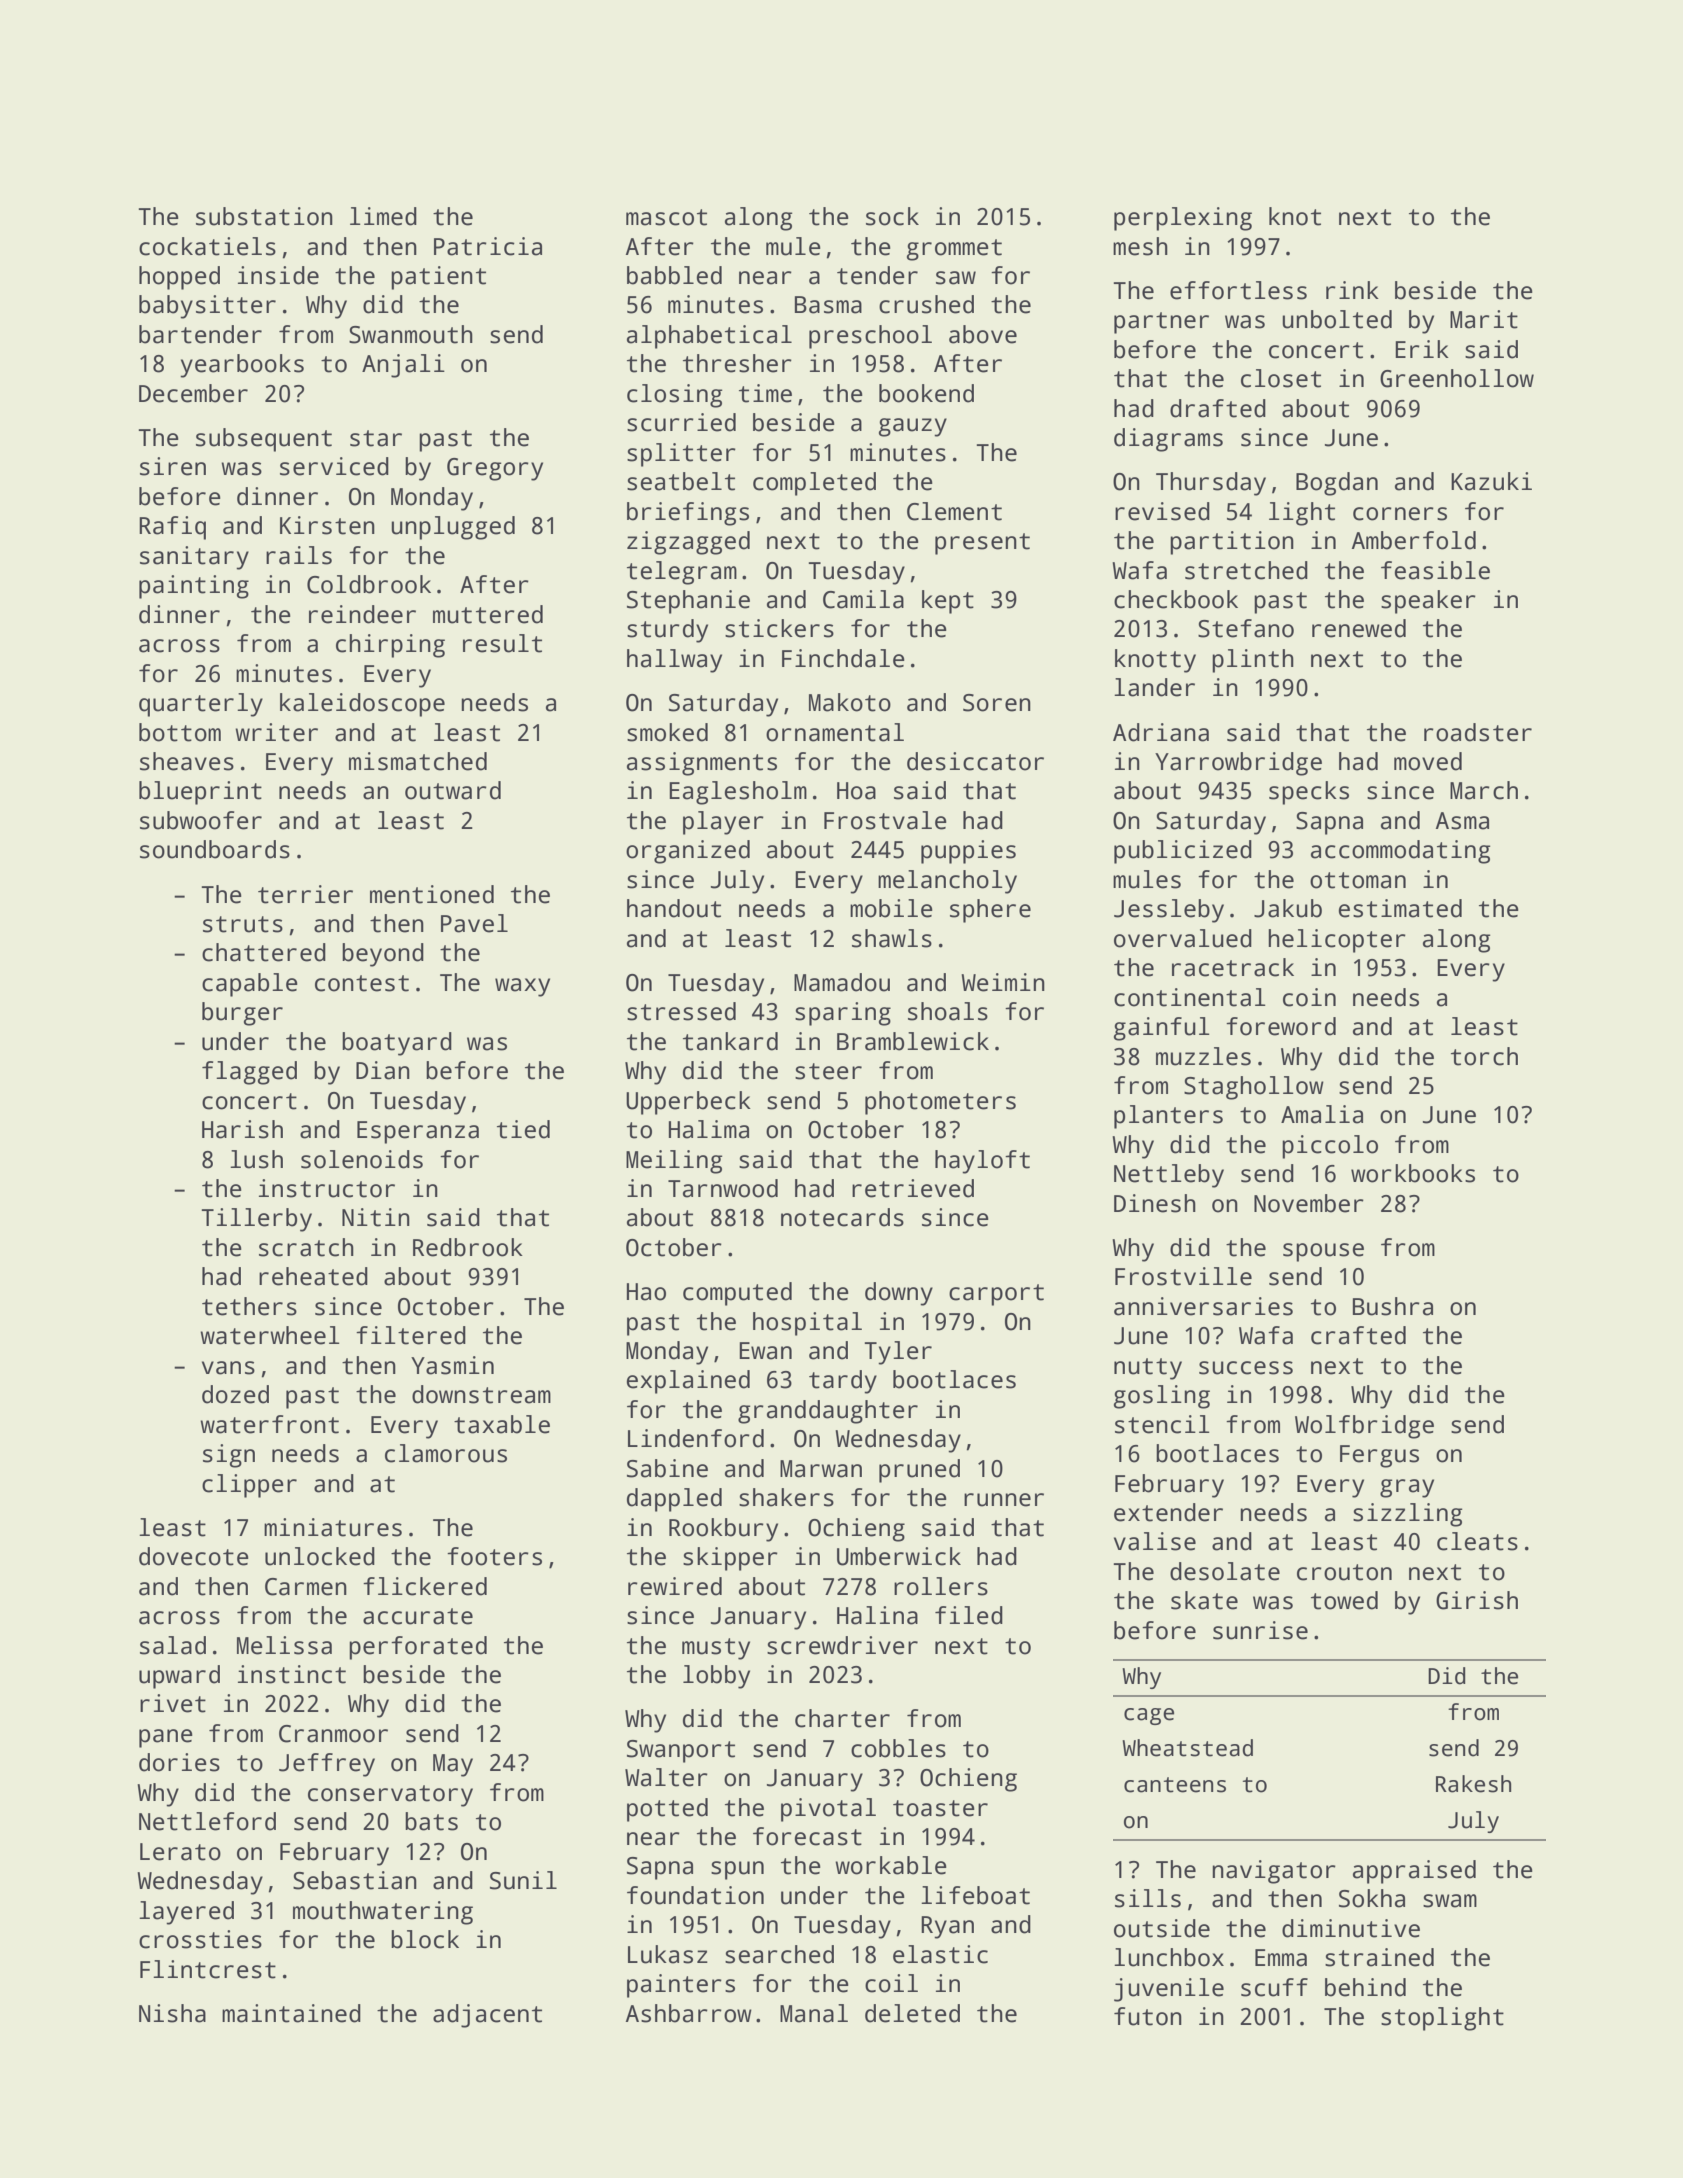 The height and width of the screenshot is (2178, 1683). What do you see at coordinates (291, 2013) in the screenshot?
I see `maintained` at bounding box center [291, 2013].
